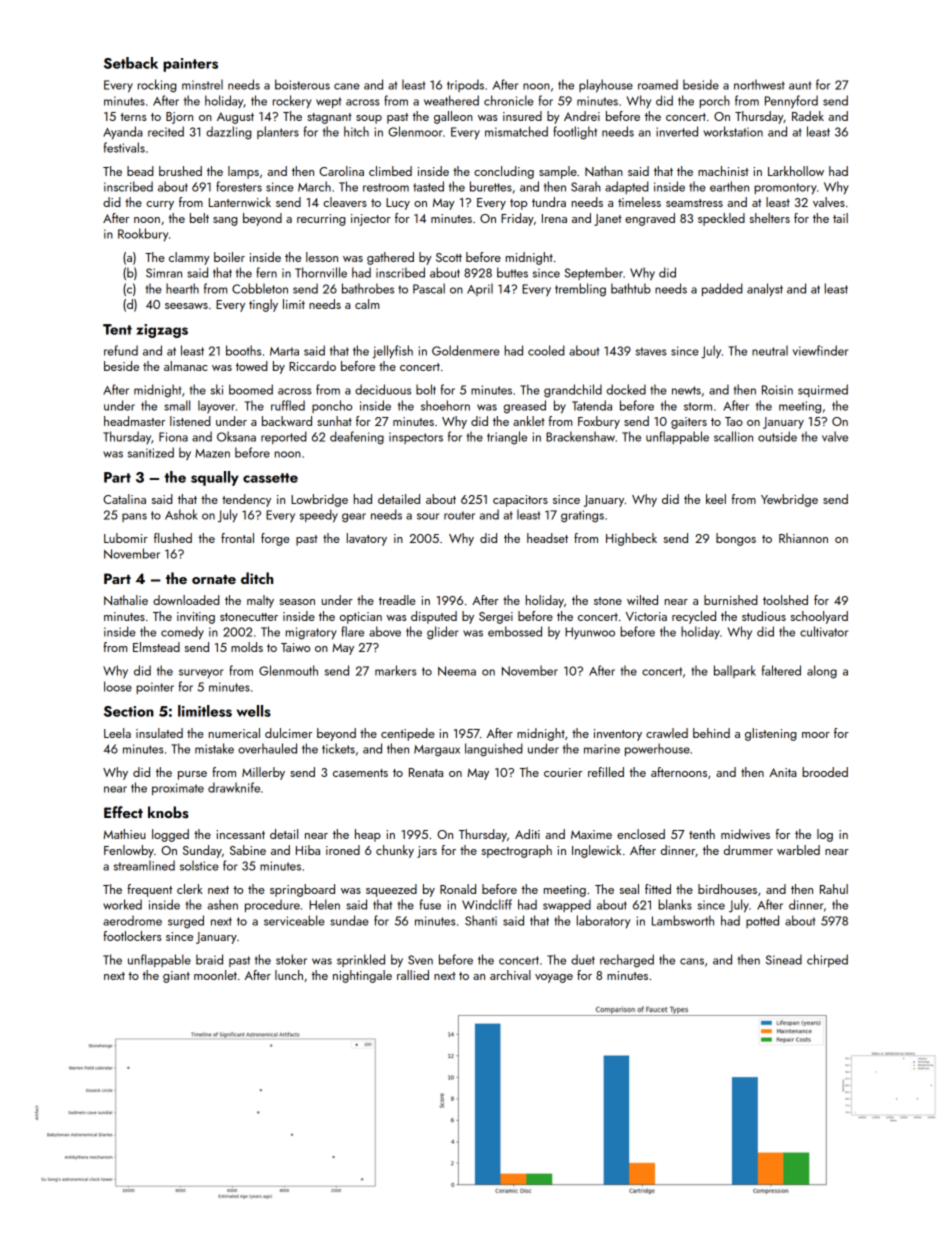 The image size is (952, 1233). What do you see at coordinates (825, 772) in the page?
I see `brooded` at bounding box center [825, 772].
